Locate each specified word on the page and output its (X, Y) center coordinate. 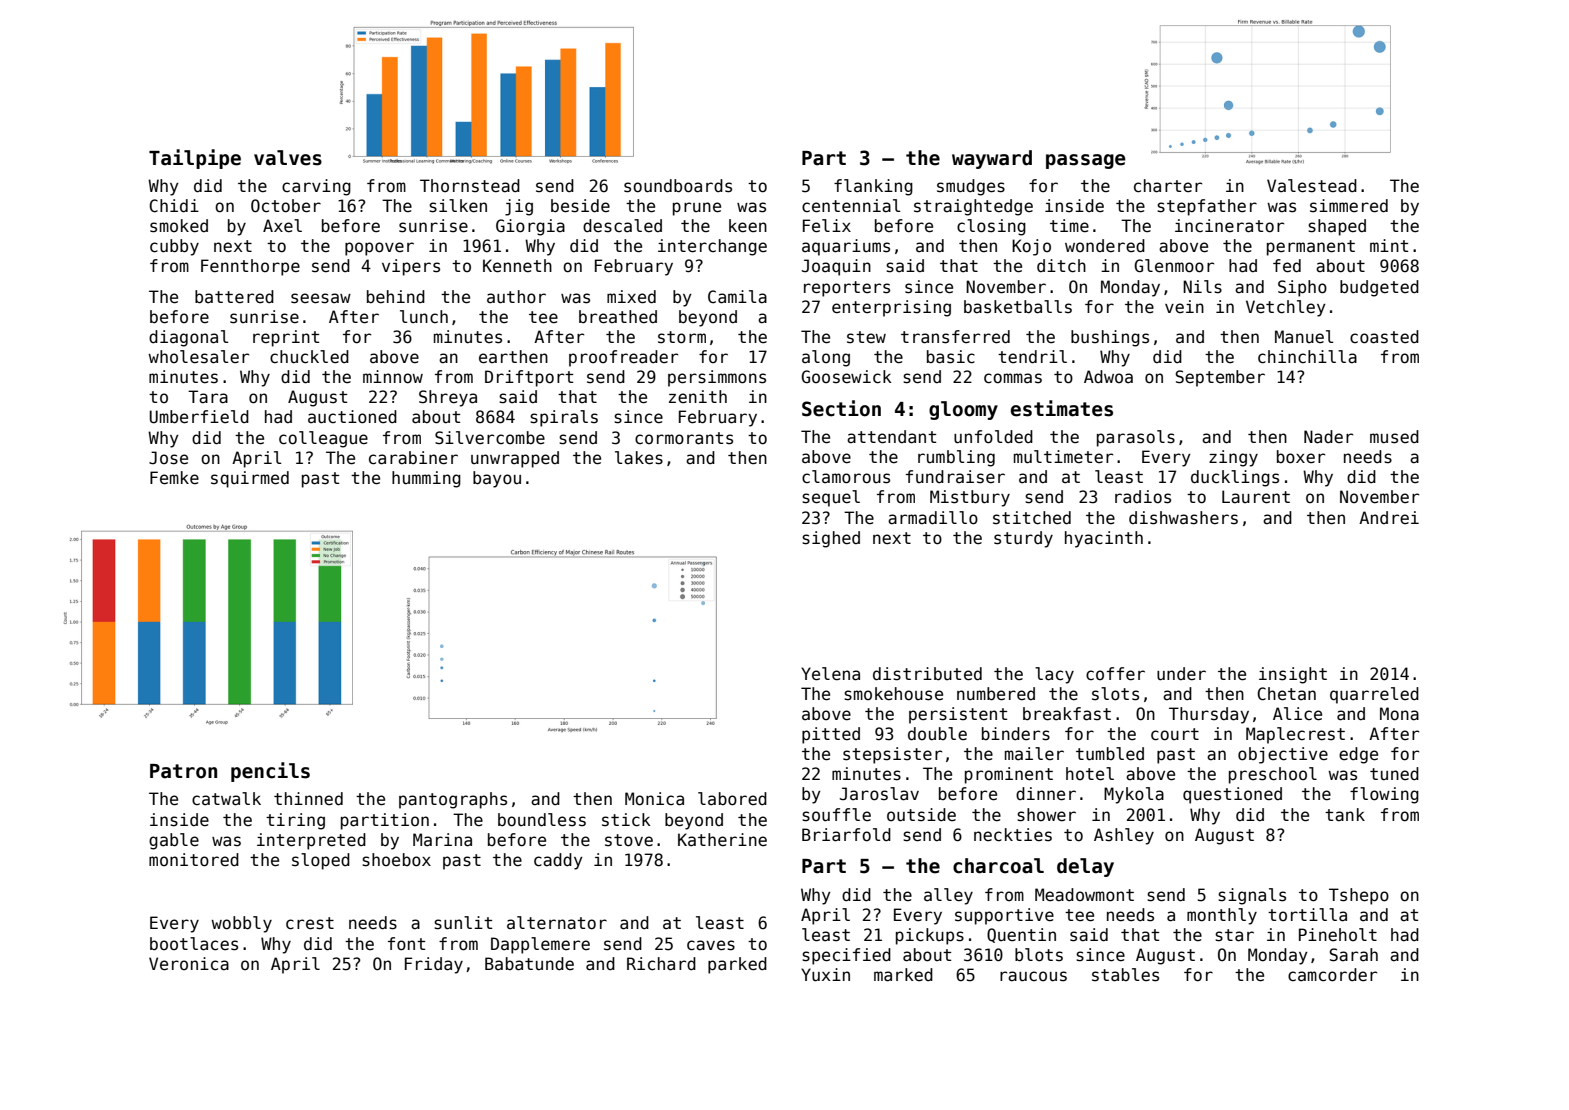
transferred (955, 337)
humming (426, 479)
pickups (930, 936)
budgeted (1379, 288)
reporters (847, 289)
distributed (927, 674)
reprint (286, 338)
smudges (971, 187)
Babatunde (529, 964)
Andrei (1389, 517)
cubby (174, 247)
